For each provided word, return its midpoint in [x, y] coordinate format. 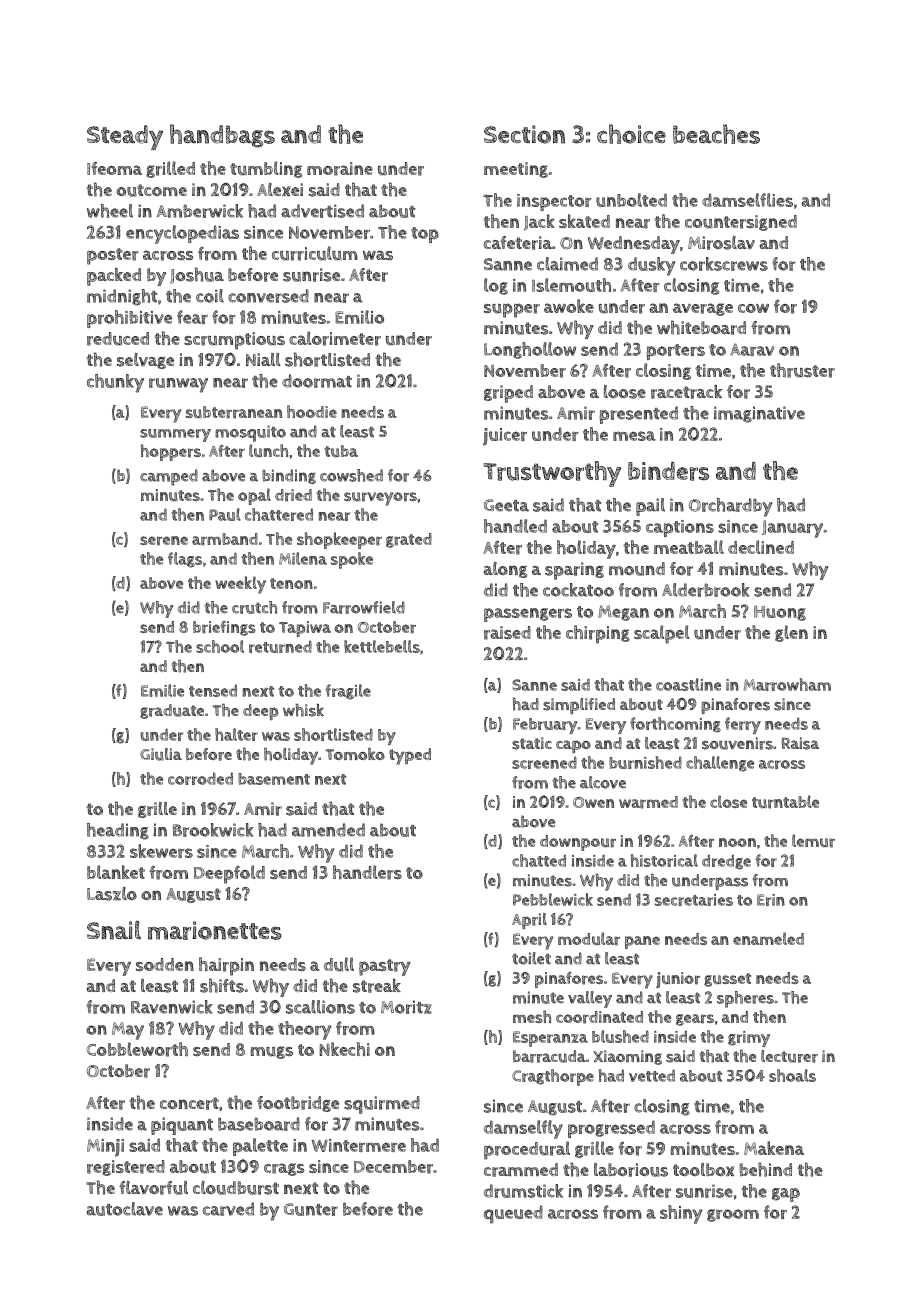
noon [737, 842]
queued [513, 1214]
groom [733, 1215]
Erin [771, 900]
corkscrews [724, 264]
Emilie [162, 690]
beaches [716, 134]
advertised [322, 211]
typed [410, 756]
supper [512, 310]
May [128, 1031]
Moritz [406, 1007]
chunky [115, 383]
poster [113, 256]
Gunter [311, 1209]
